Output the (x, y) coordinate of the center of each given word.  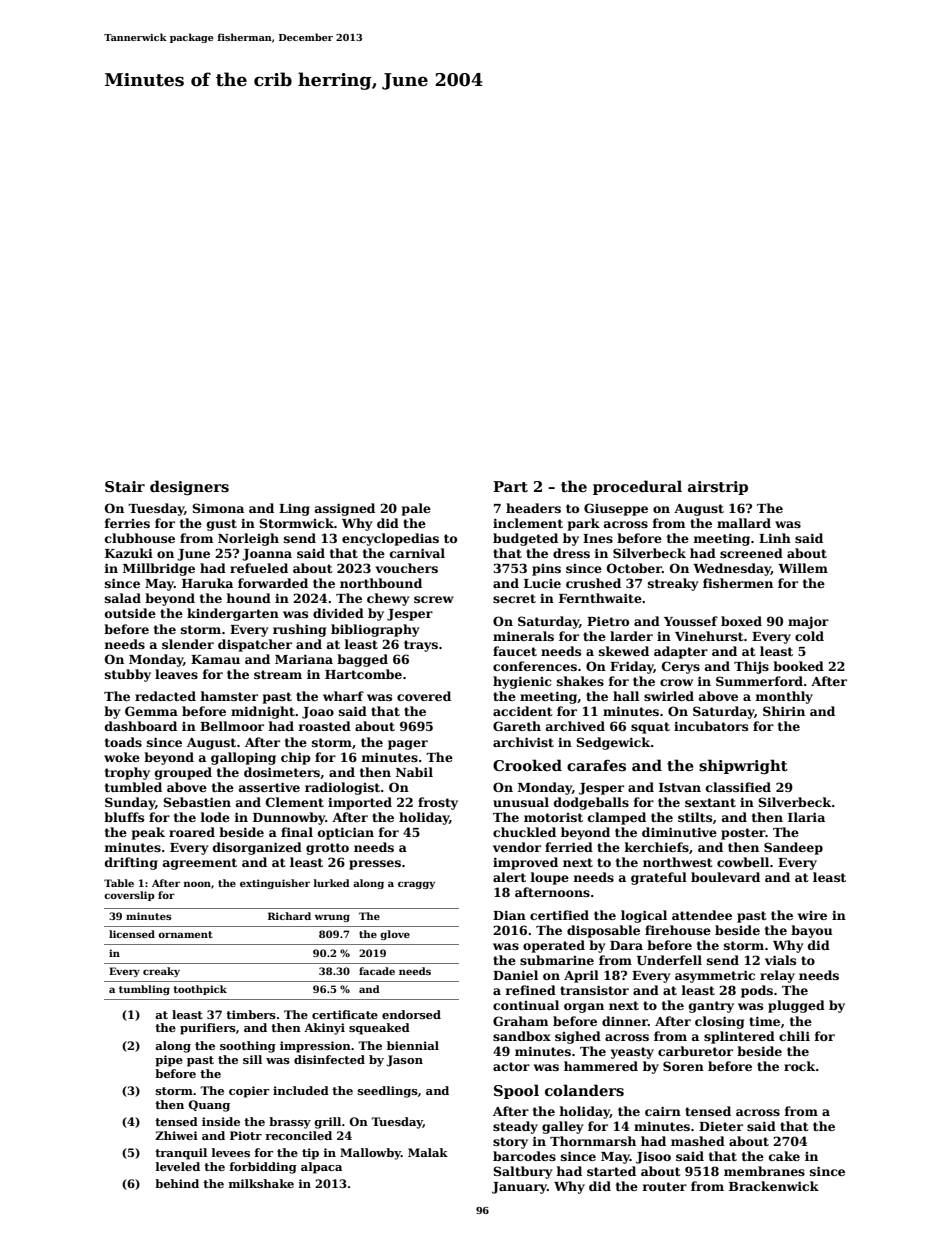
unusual (521, 802)
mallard (744, 523)
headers (533, 508)
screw (434, 599)
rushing (299, 630)
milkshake (261, 1183)
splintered (739, 1037)
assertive (269, 787)
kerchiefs (656, 847)
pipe (169, 1061)
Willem (803, 568)
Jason (404, 1061)
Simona (218, 508)
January (519, 1188)
